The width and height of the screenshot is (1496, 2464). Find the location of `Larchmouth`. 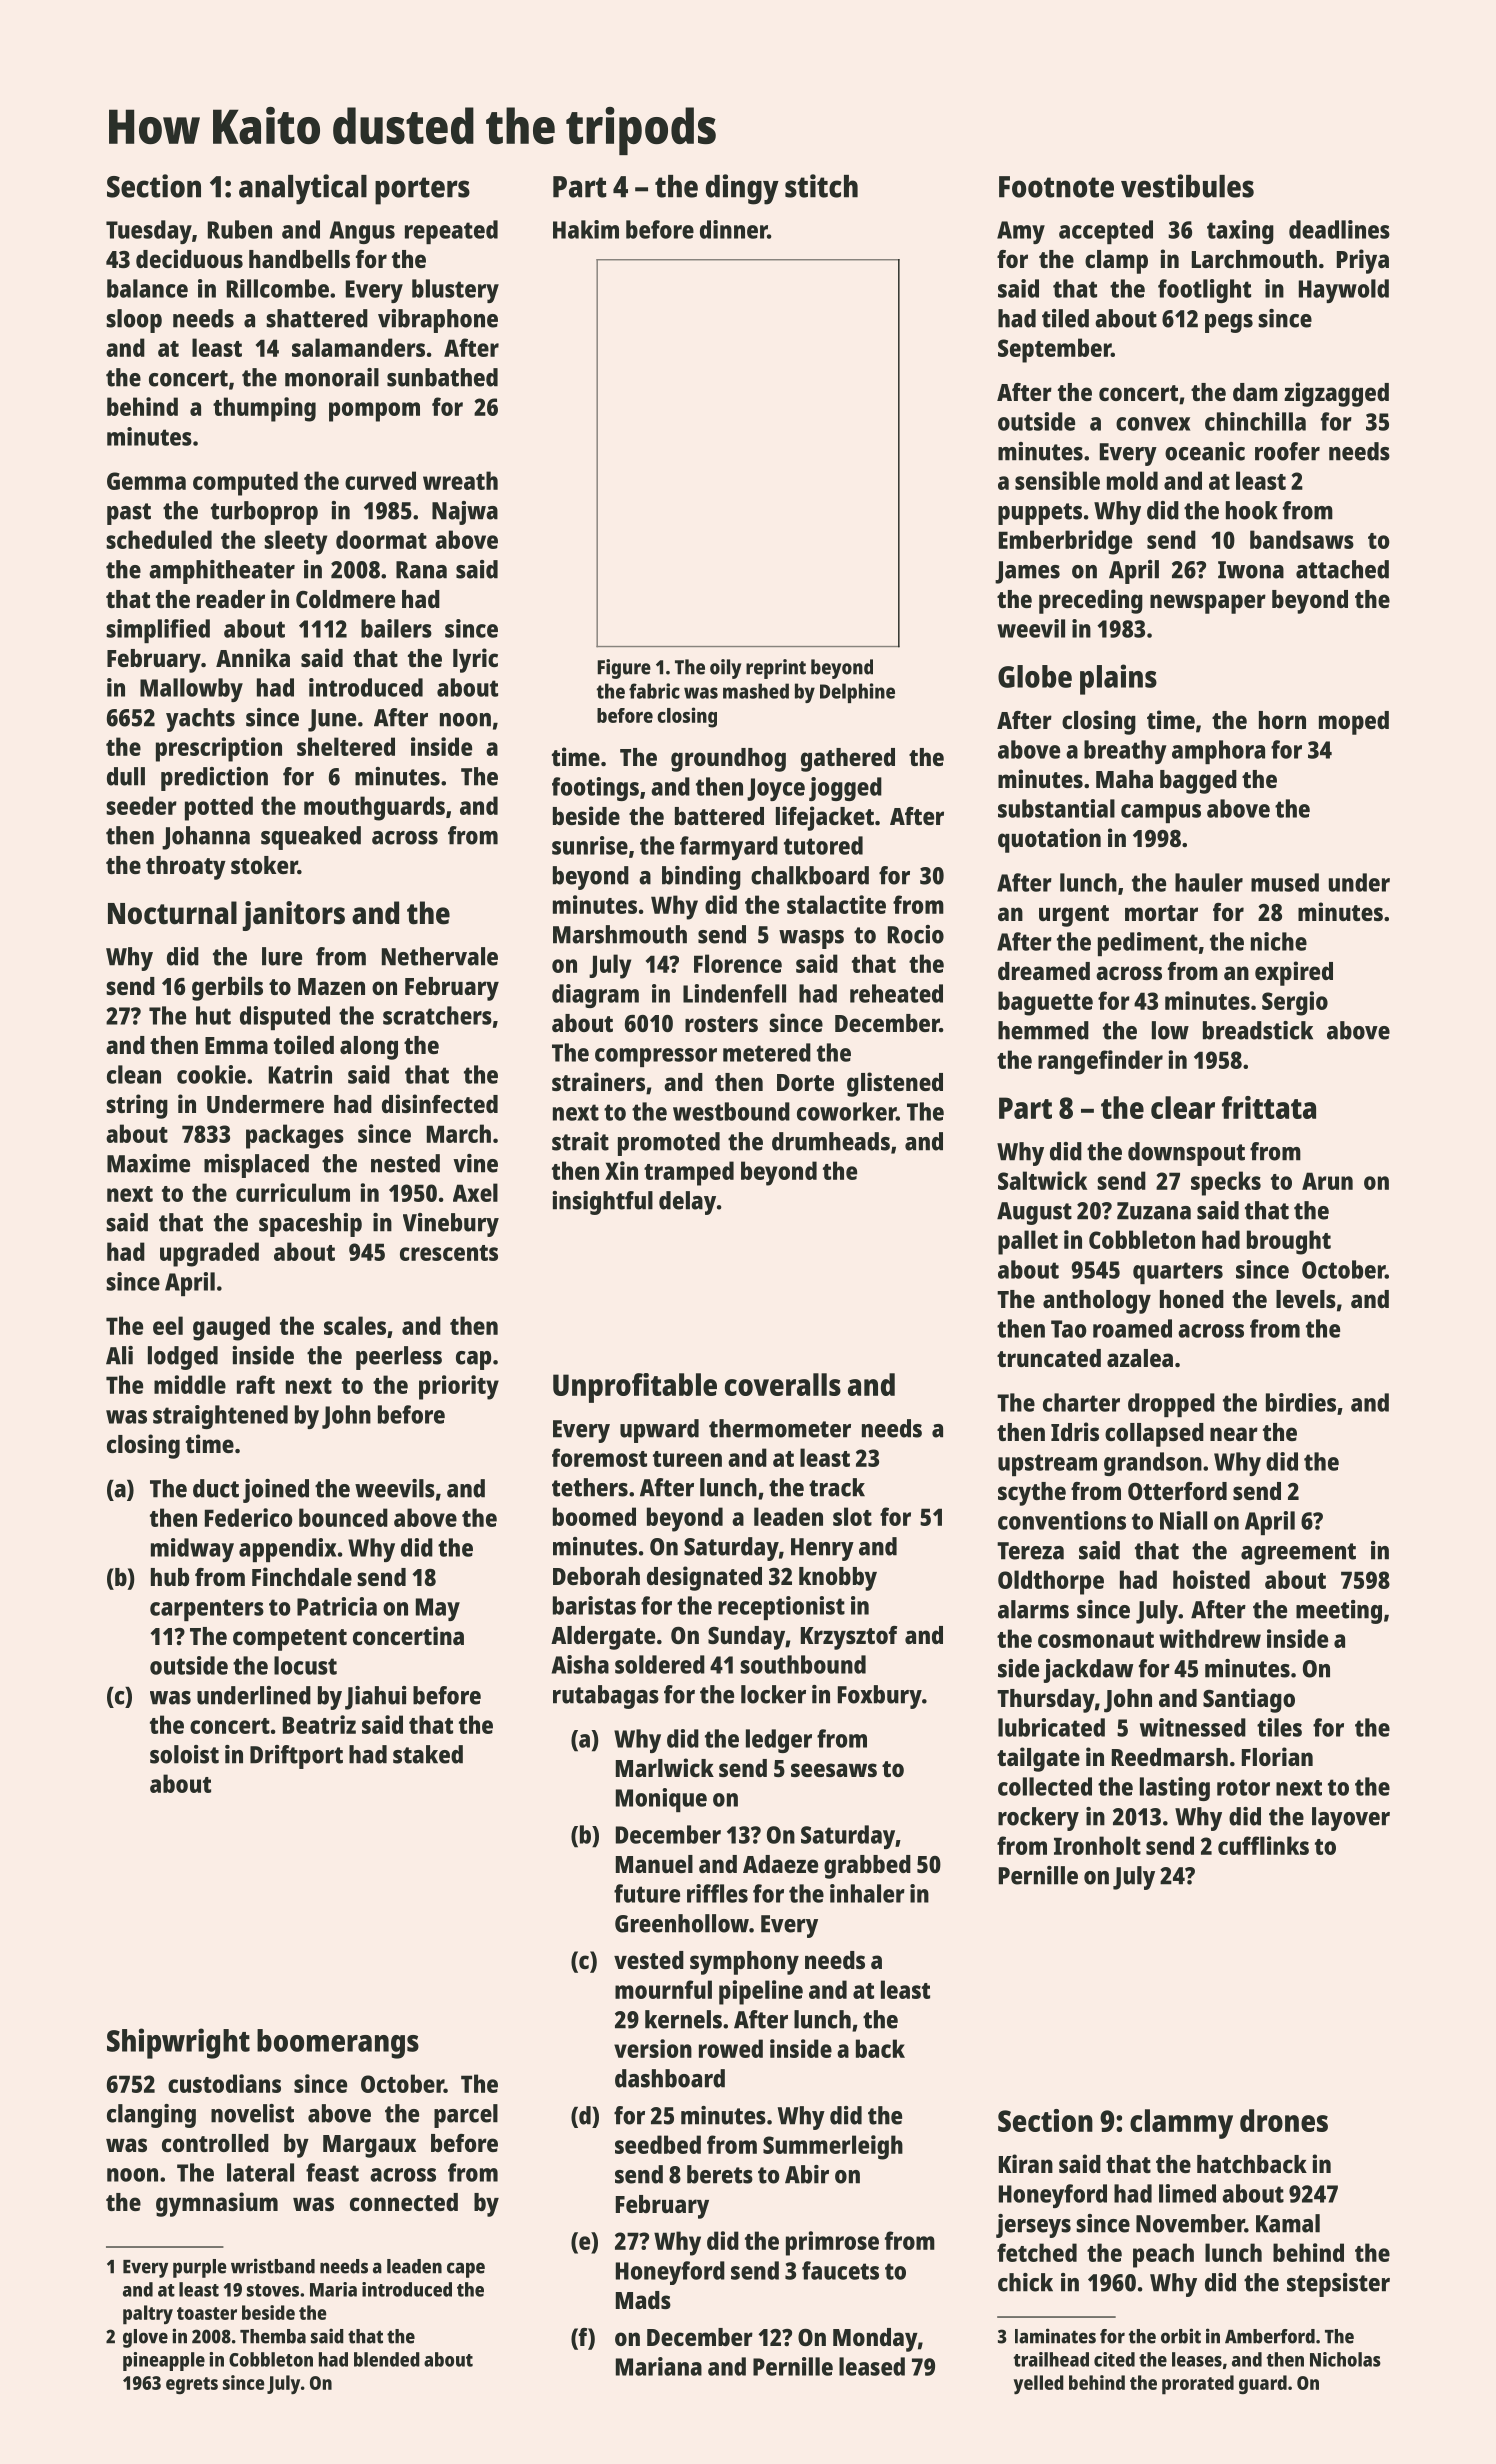

Larchmouth is located at coordinates (1254, 259).
